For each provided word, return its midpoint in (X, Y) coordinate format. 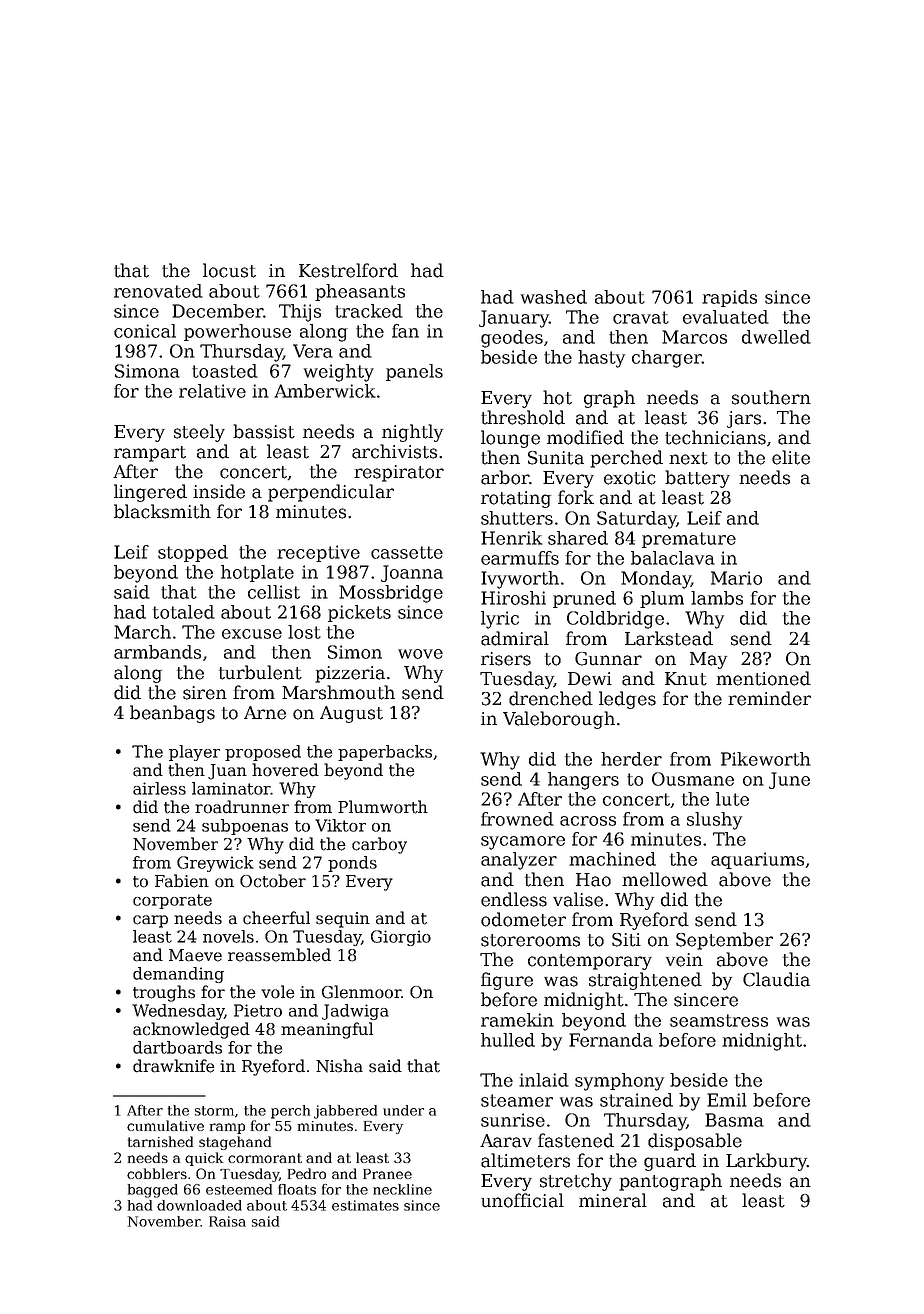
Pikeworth (766, 759)
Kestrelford (348, 270)
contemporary (590, 962)
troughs (164, 993)
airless (159, 788)
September (724, 941)
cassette (407, 552)
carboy (379, 845)
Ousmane (693, 779)
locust (229, 270)
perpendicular (331, 493)
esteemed (239, 1189)
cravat (641, 317)
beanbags (172, 714)
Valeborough (559, 720)
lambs (717, 598)
